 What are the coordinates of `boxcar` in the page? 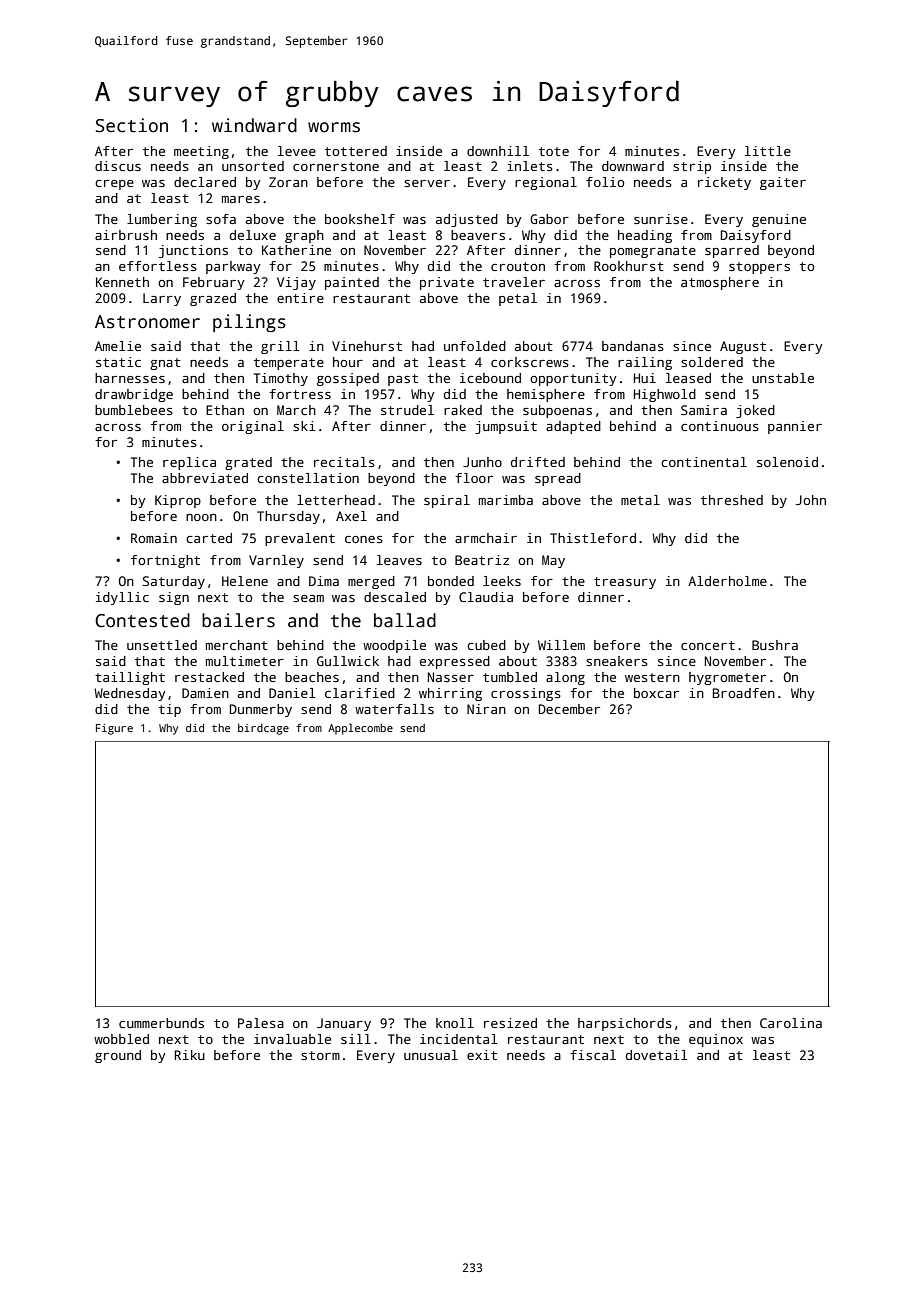 It's located at (656, 693).
